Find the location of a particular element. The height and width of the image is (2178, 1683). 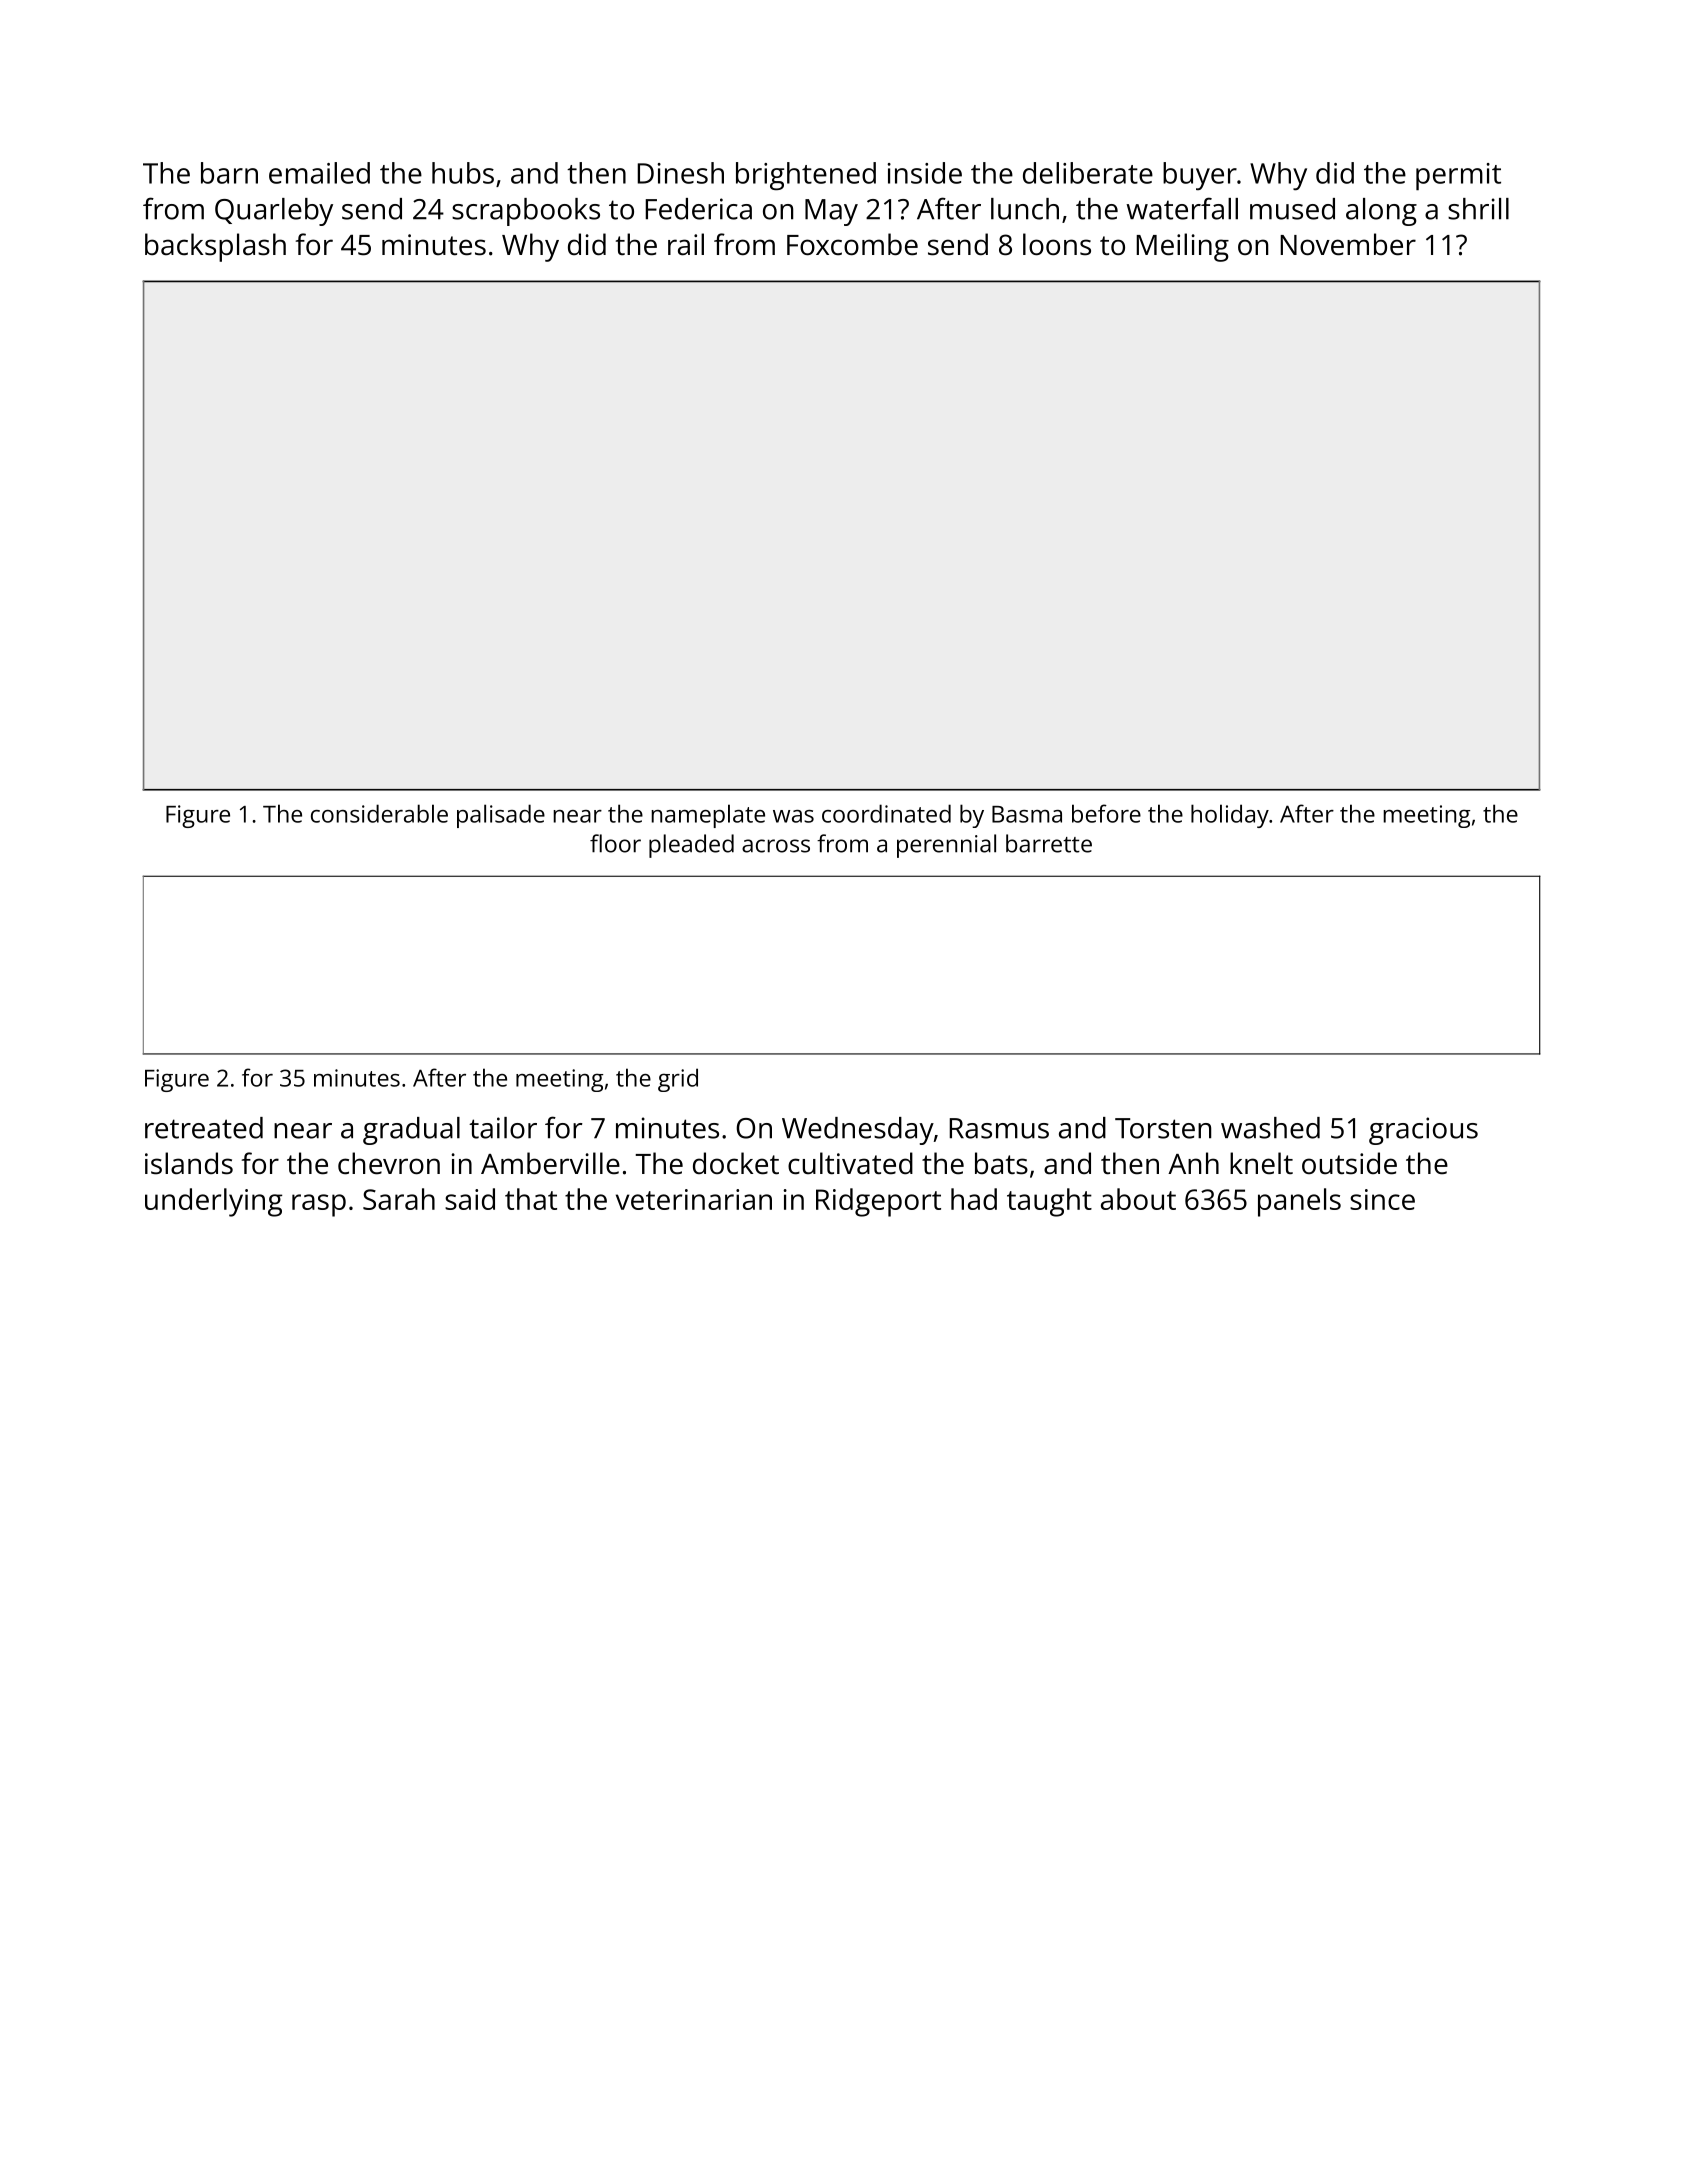

Quarleby is located at coordinates (274, 212).
